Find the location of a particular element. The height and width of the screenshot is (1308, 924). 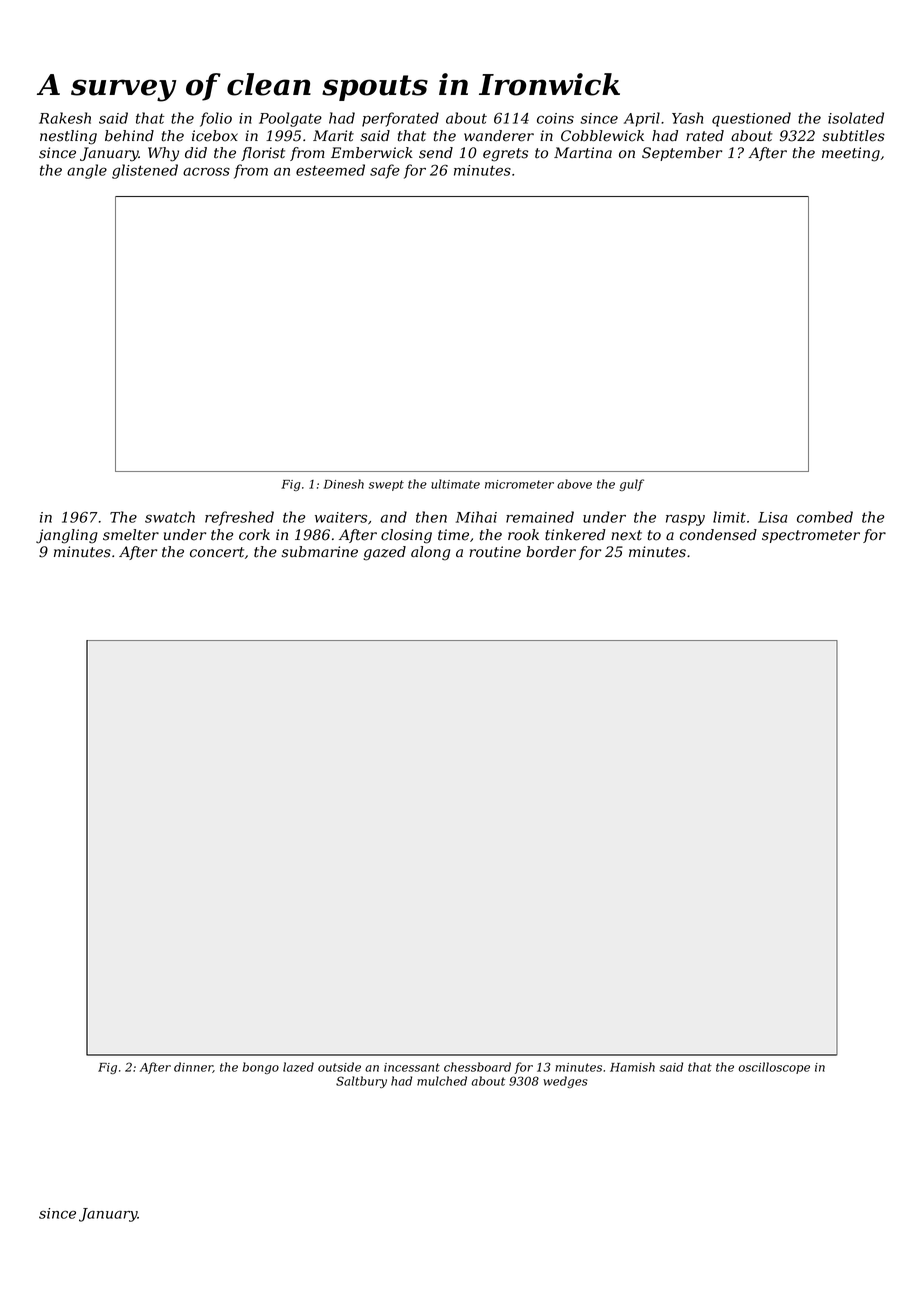

coins is located at coordinates (555, 118).
